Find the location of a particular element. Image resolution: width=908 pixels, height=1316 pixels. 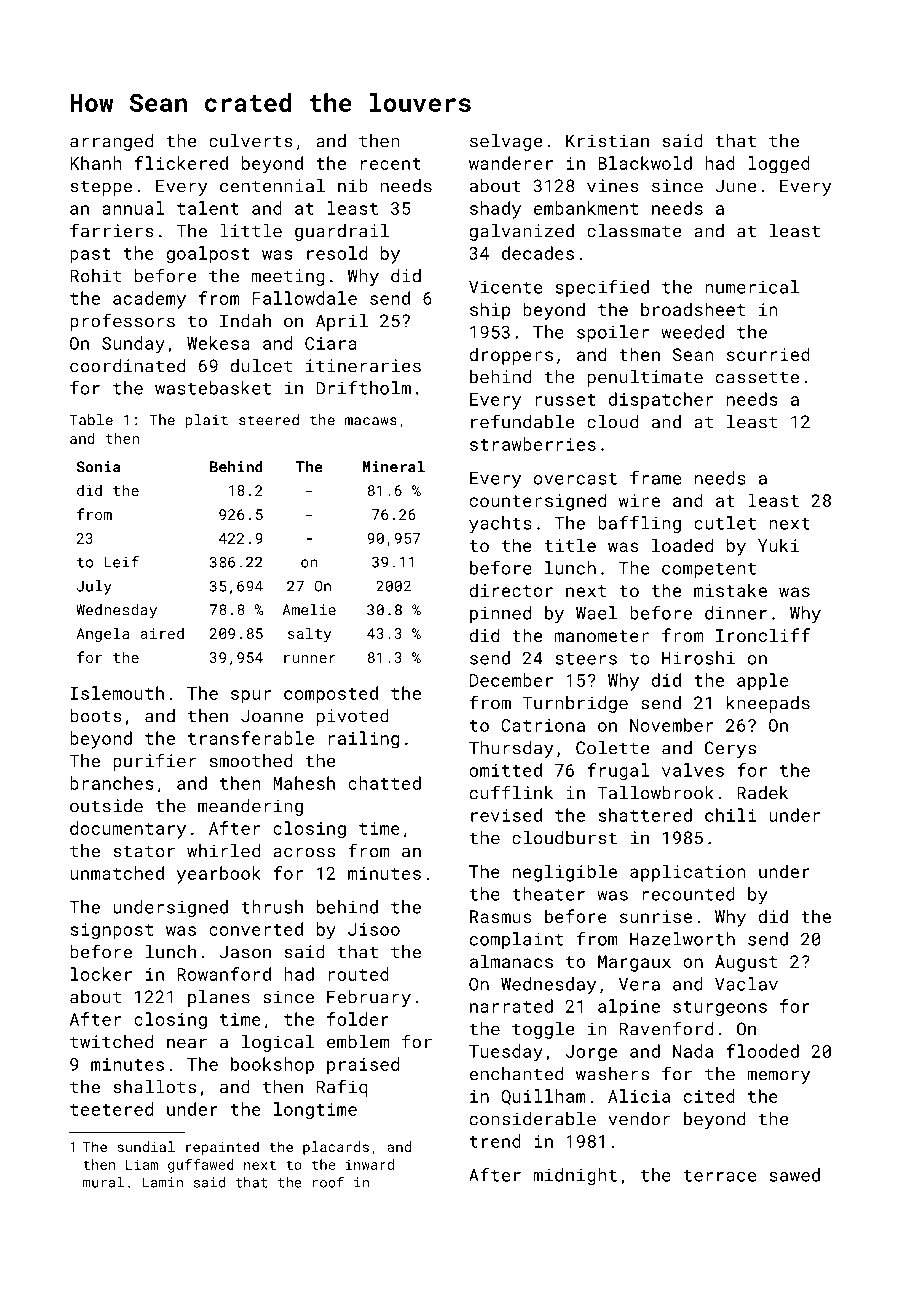

resold is located at coordinates (337, 253).
